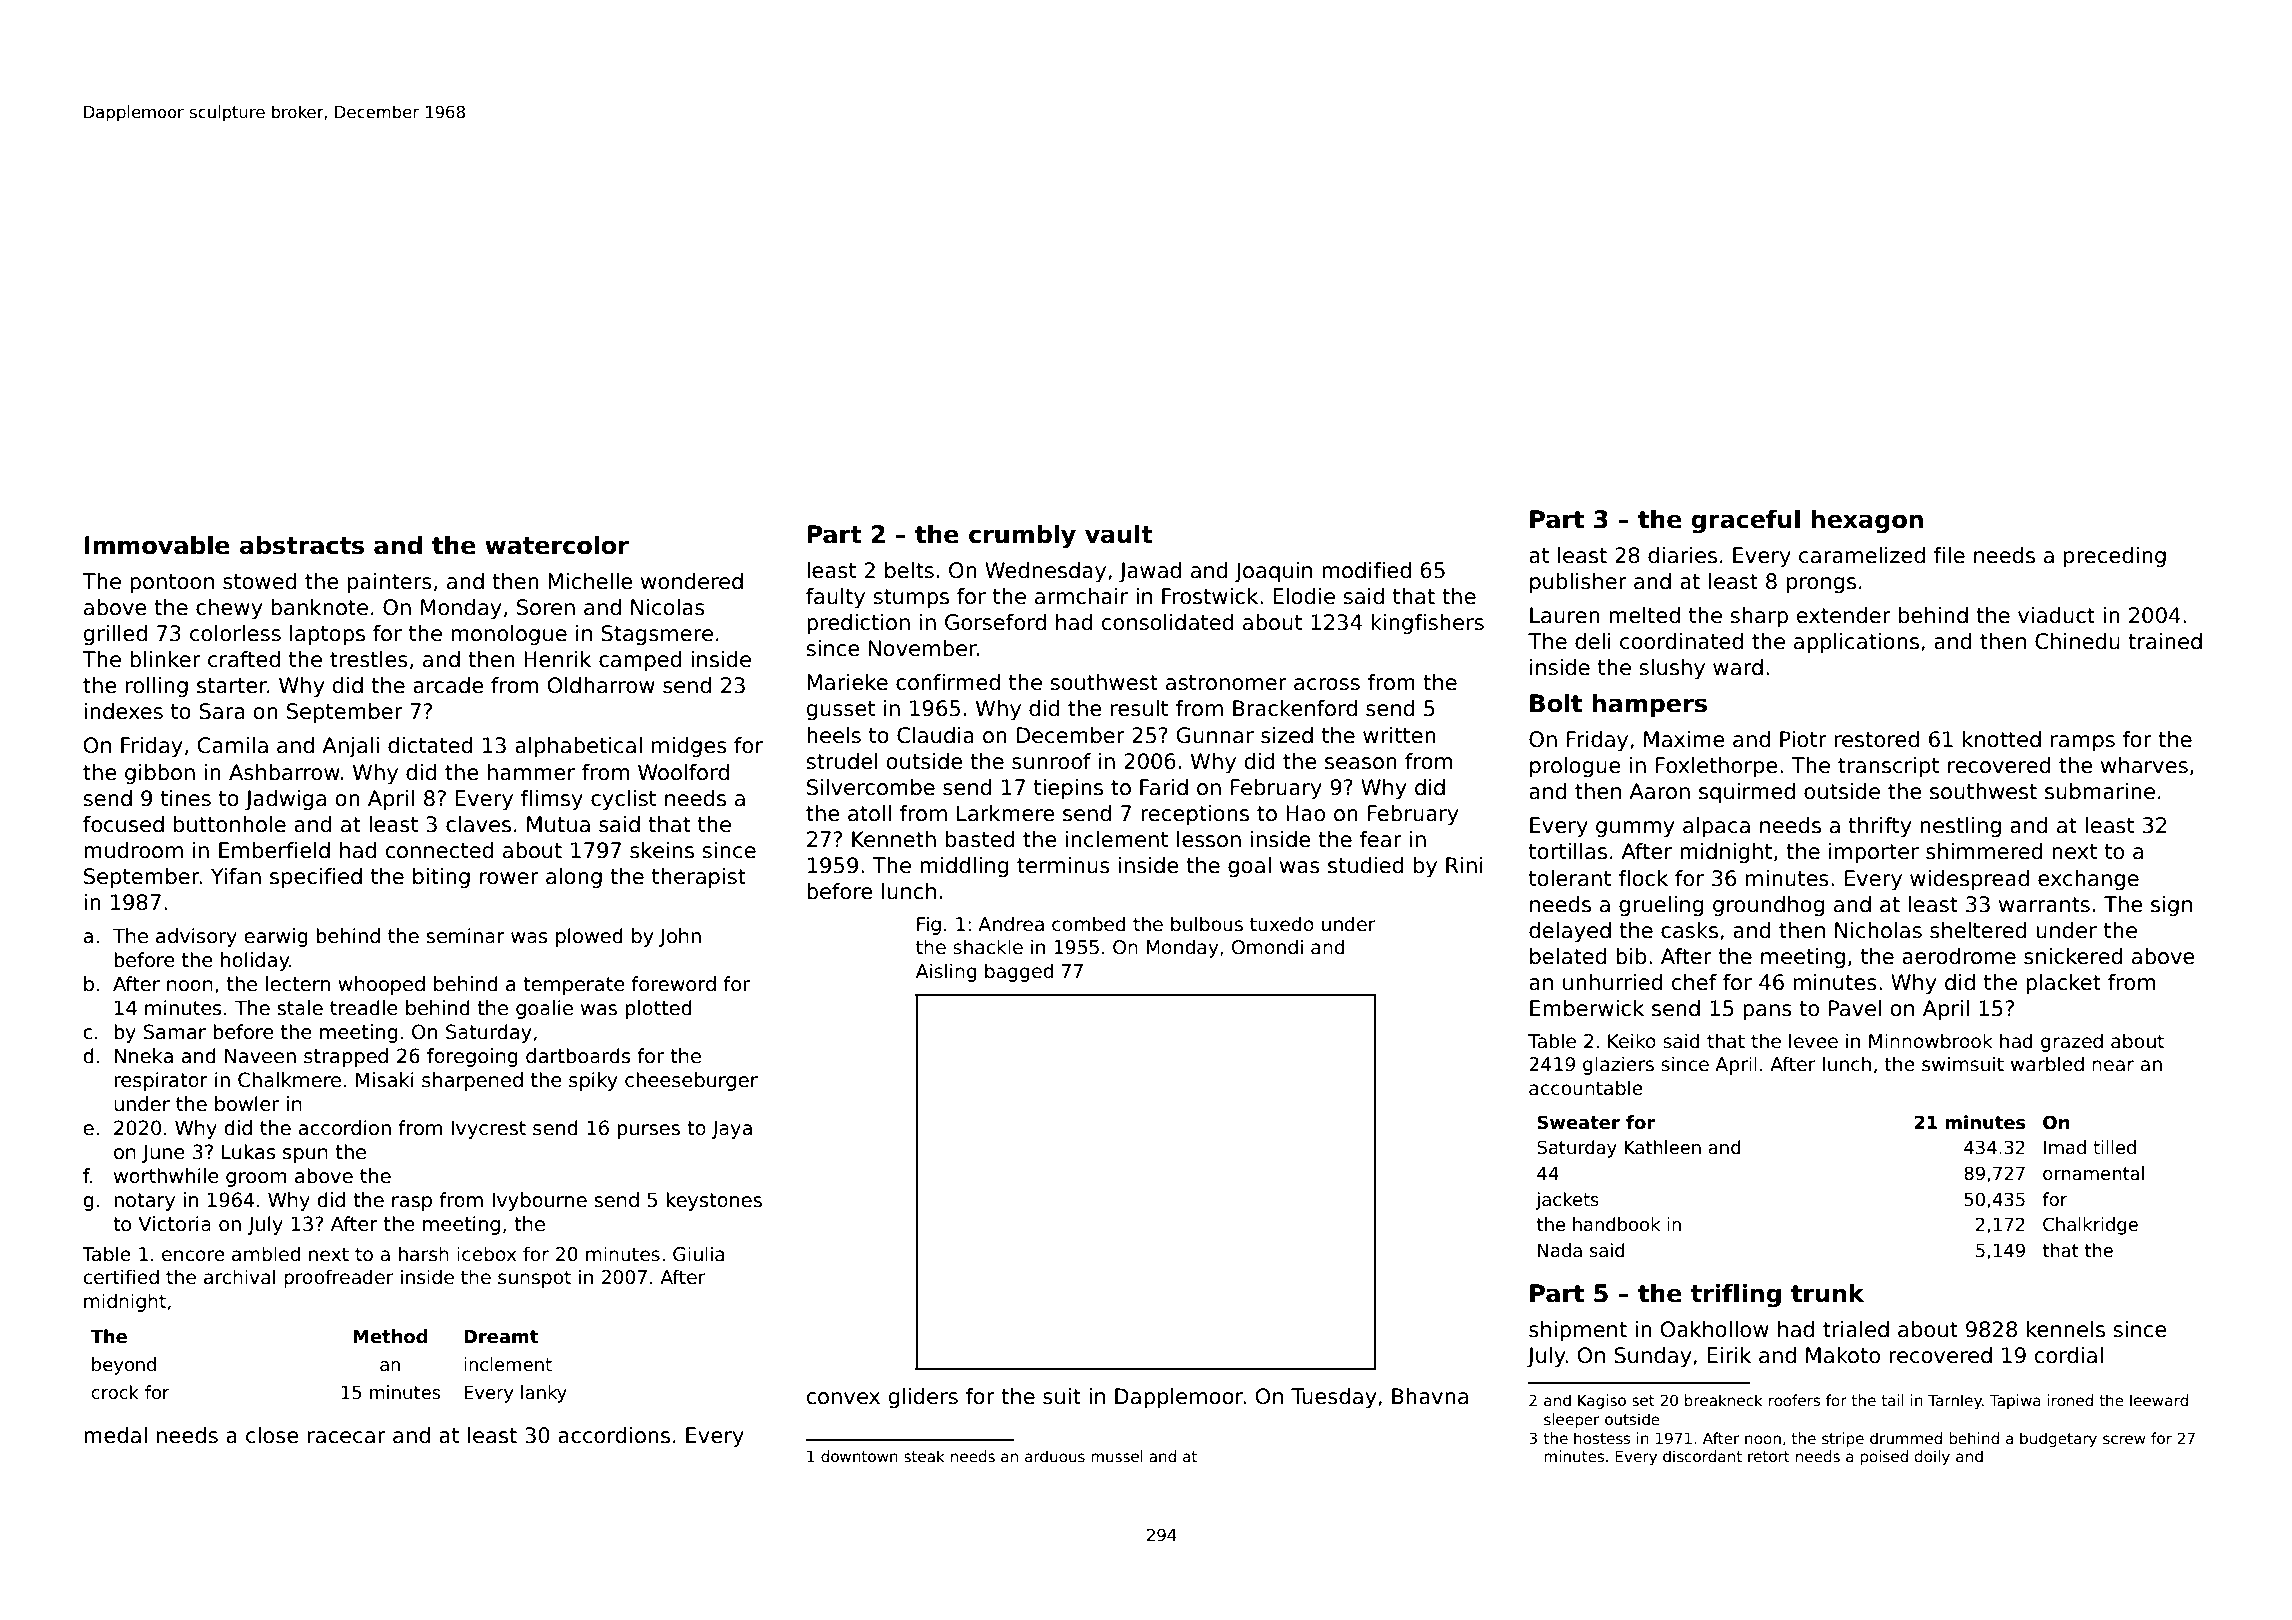  What do you see at coordinates (157, 545) in the screenshot?
I see `Immovable` at bounding box center [157, 545].
